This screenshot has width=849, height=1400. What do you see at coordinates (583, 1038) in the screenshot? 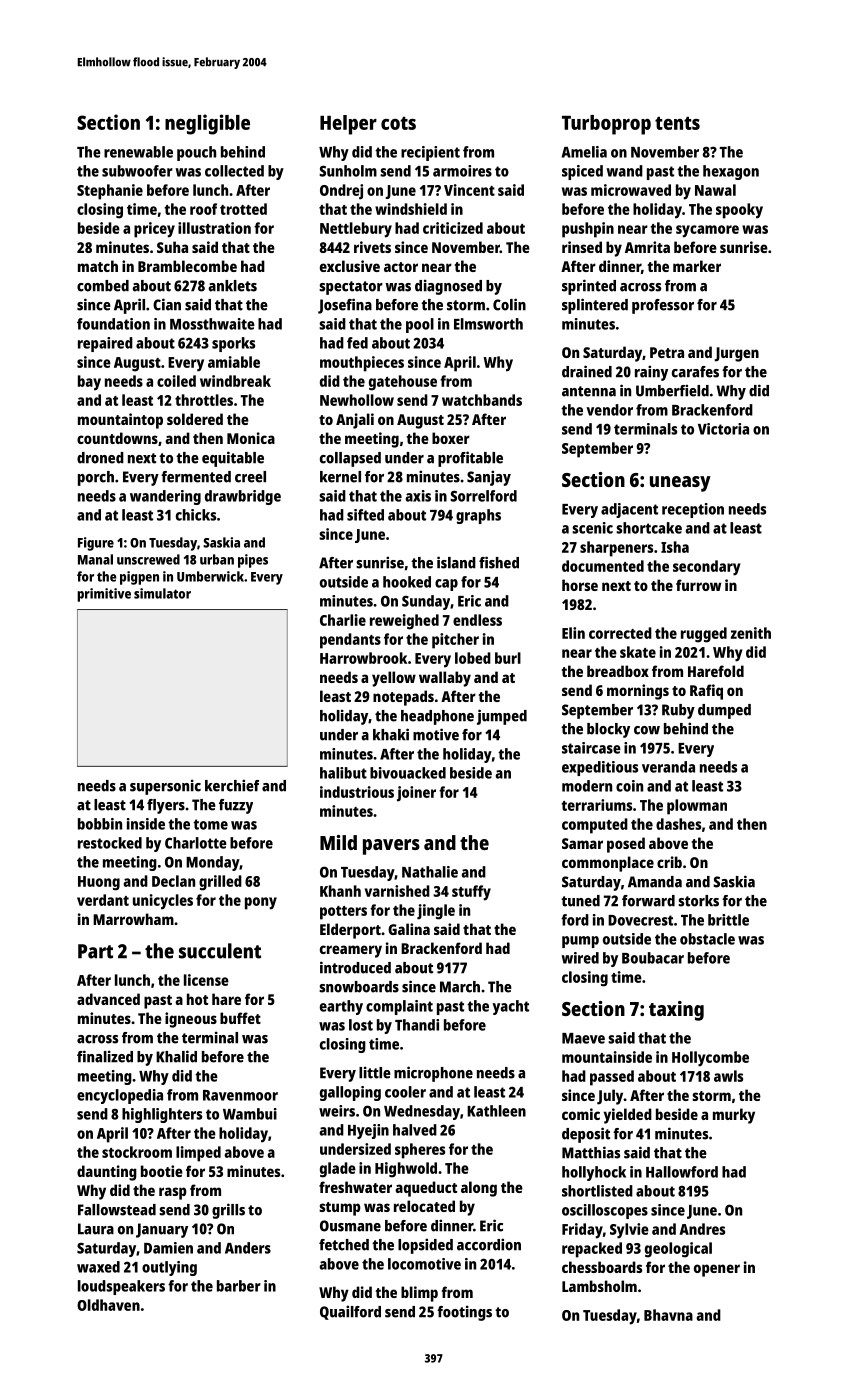
I see `Maeve` at bounding box center [583, 1038].
